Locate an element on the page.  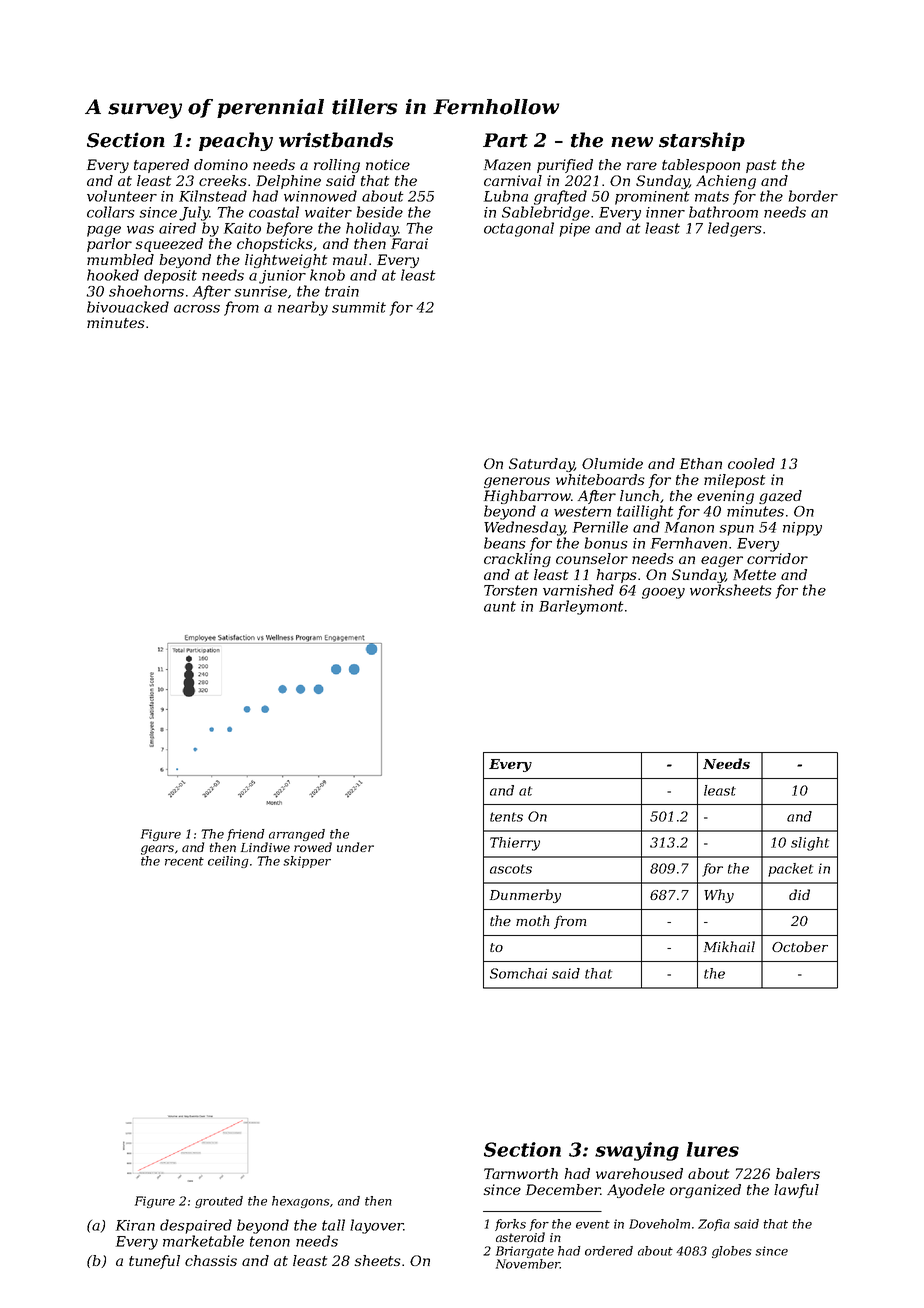
cooled is located at coordinates (751, 463).
